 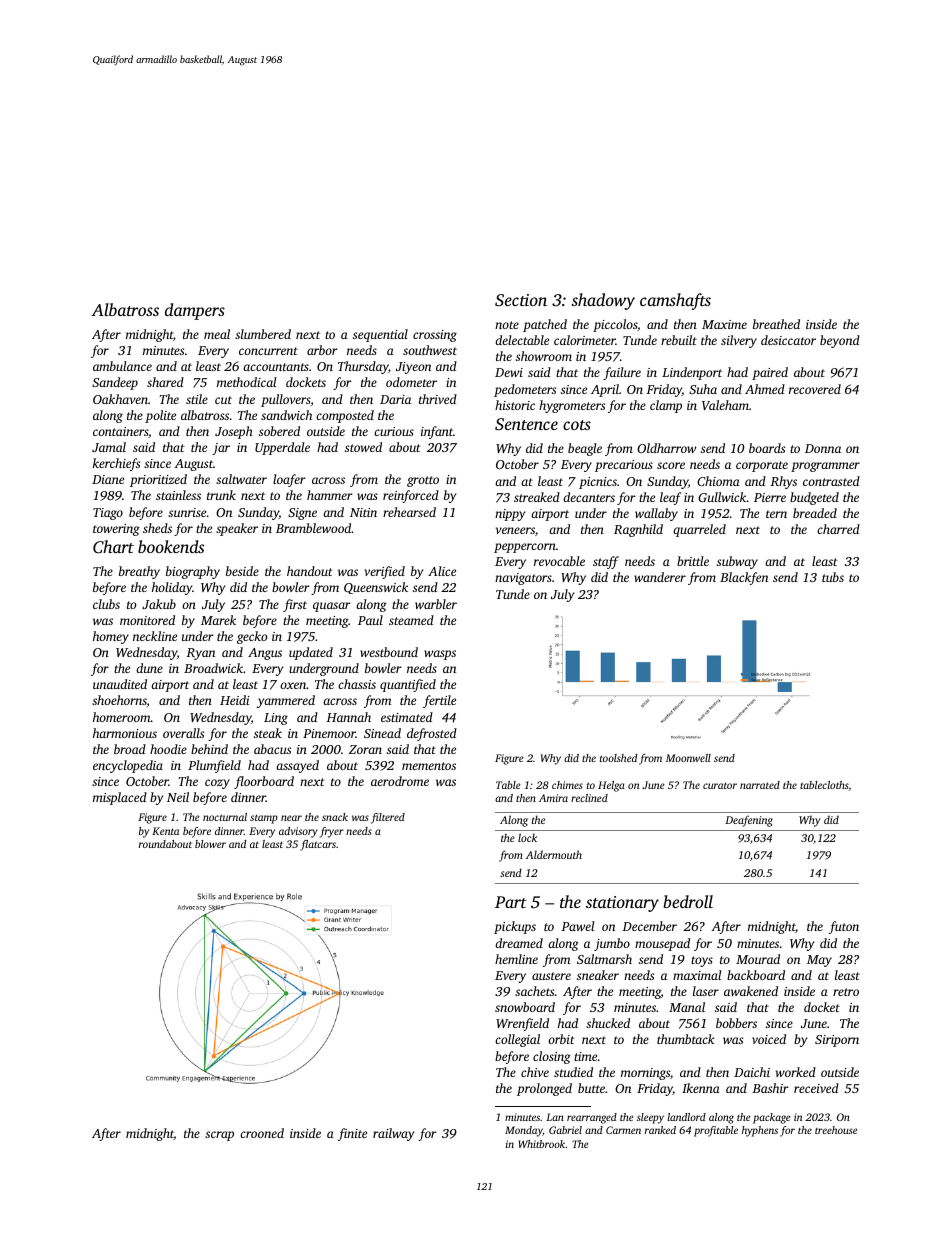 I want to click on westbound, so click(x=389, y=652).
